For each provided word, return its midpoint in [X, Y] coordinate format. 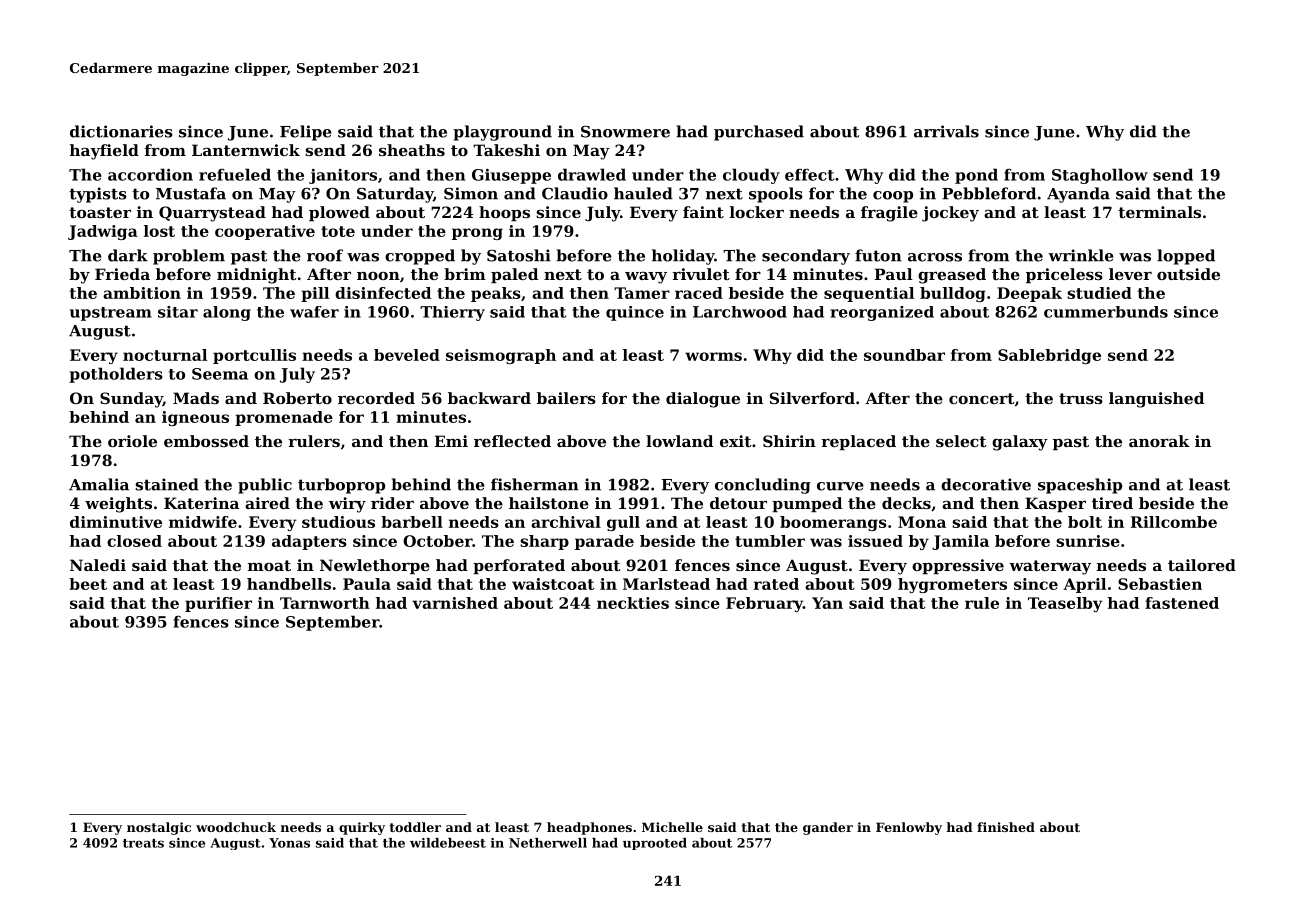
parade [604, 542]
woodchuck [236, 827]
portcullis [254, 356]
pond [976, 176]
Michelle [672, 827]
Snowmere [625, 132]
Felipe [306, 133]
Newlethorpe [375, 566]
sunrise [1088, 541]
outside [1188, 274]
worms [713, 356]
